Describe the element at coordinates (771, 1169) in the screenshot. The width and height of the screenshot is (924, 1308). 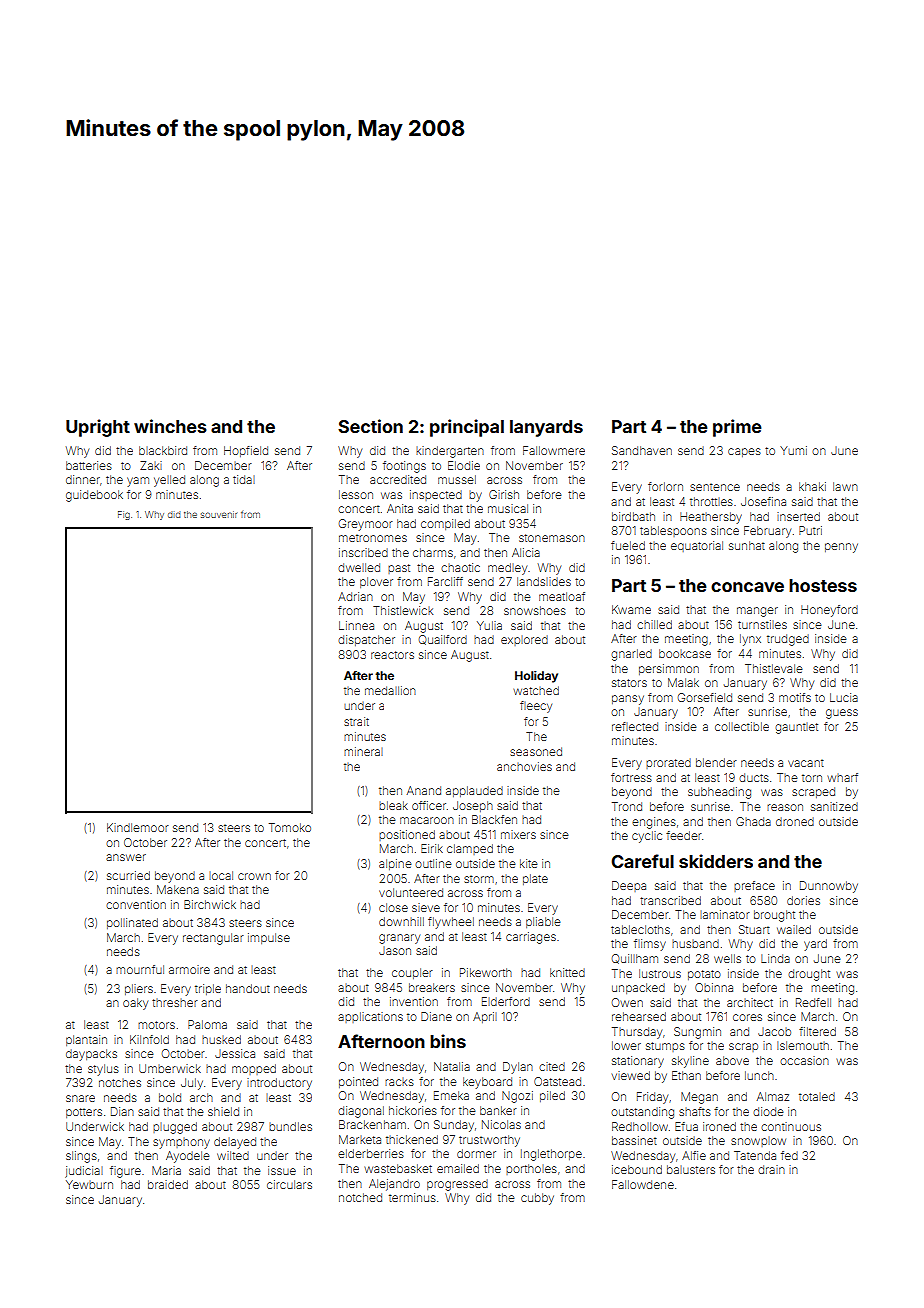
I see `drain` at that location.
